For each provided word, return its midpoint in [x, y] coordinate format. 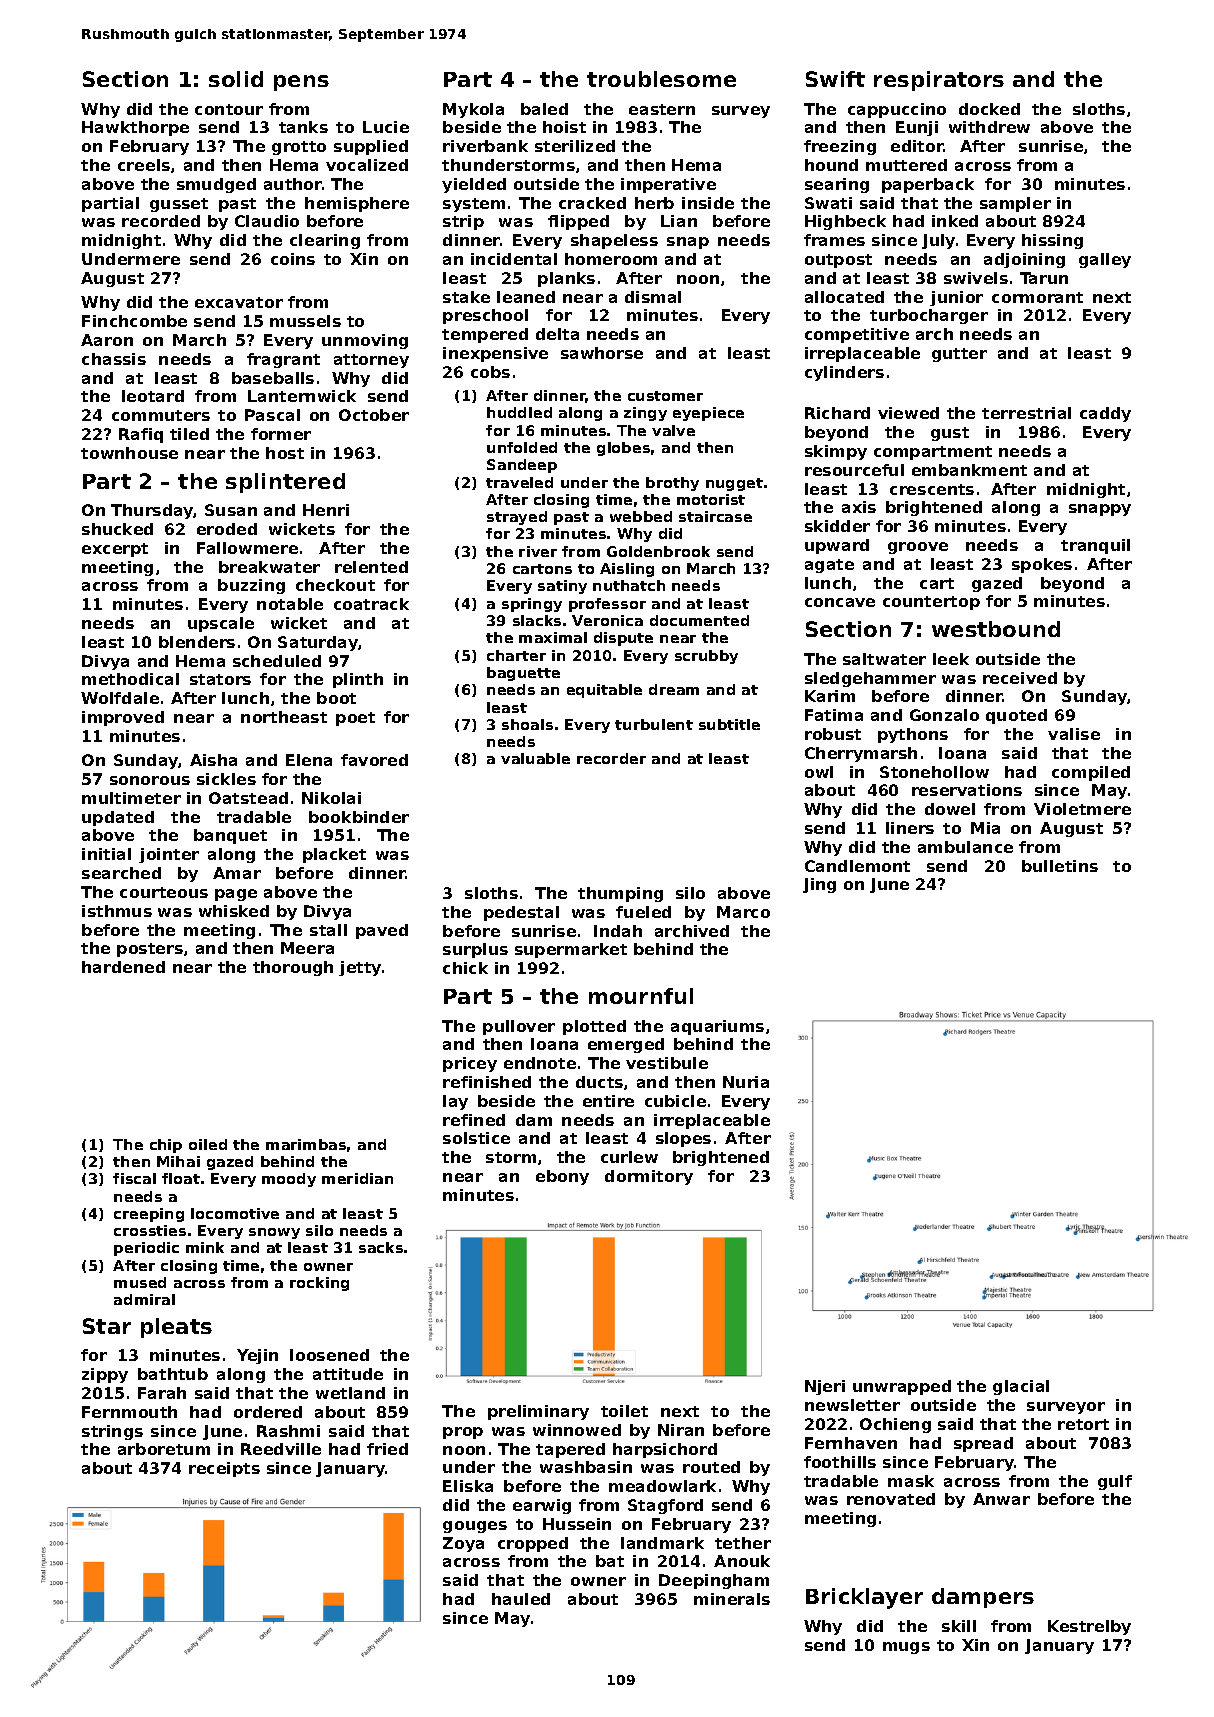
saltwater [884, 659]
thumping [620, 894]
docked [989, 109]
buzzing [251, 586]
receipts [224, 1469]
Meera [307, 948]
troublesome [661, 79]
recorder [611, 758]
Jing [819, 885]
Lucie [386, 127]
